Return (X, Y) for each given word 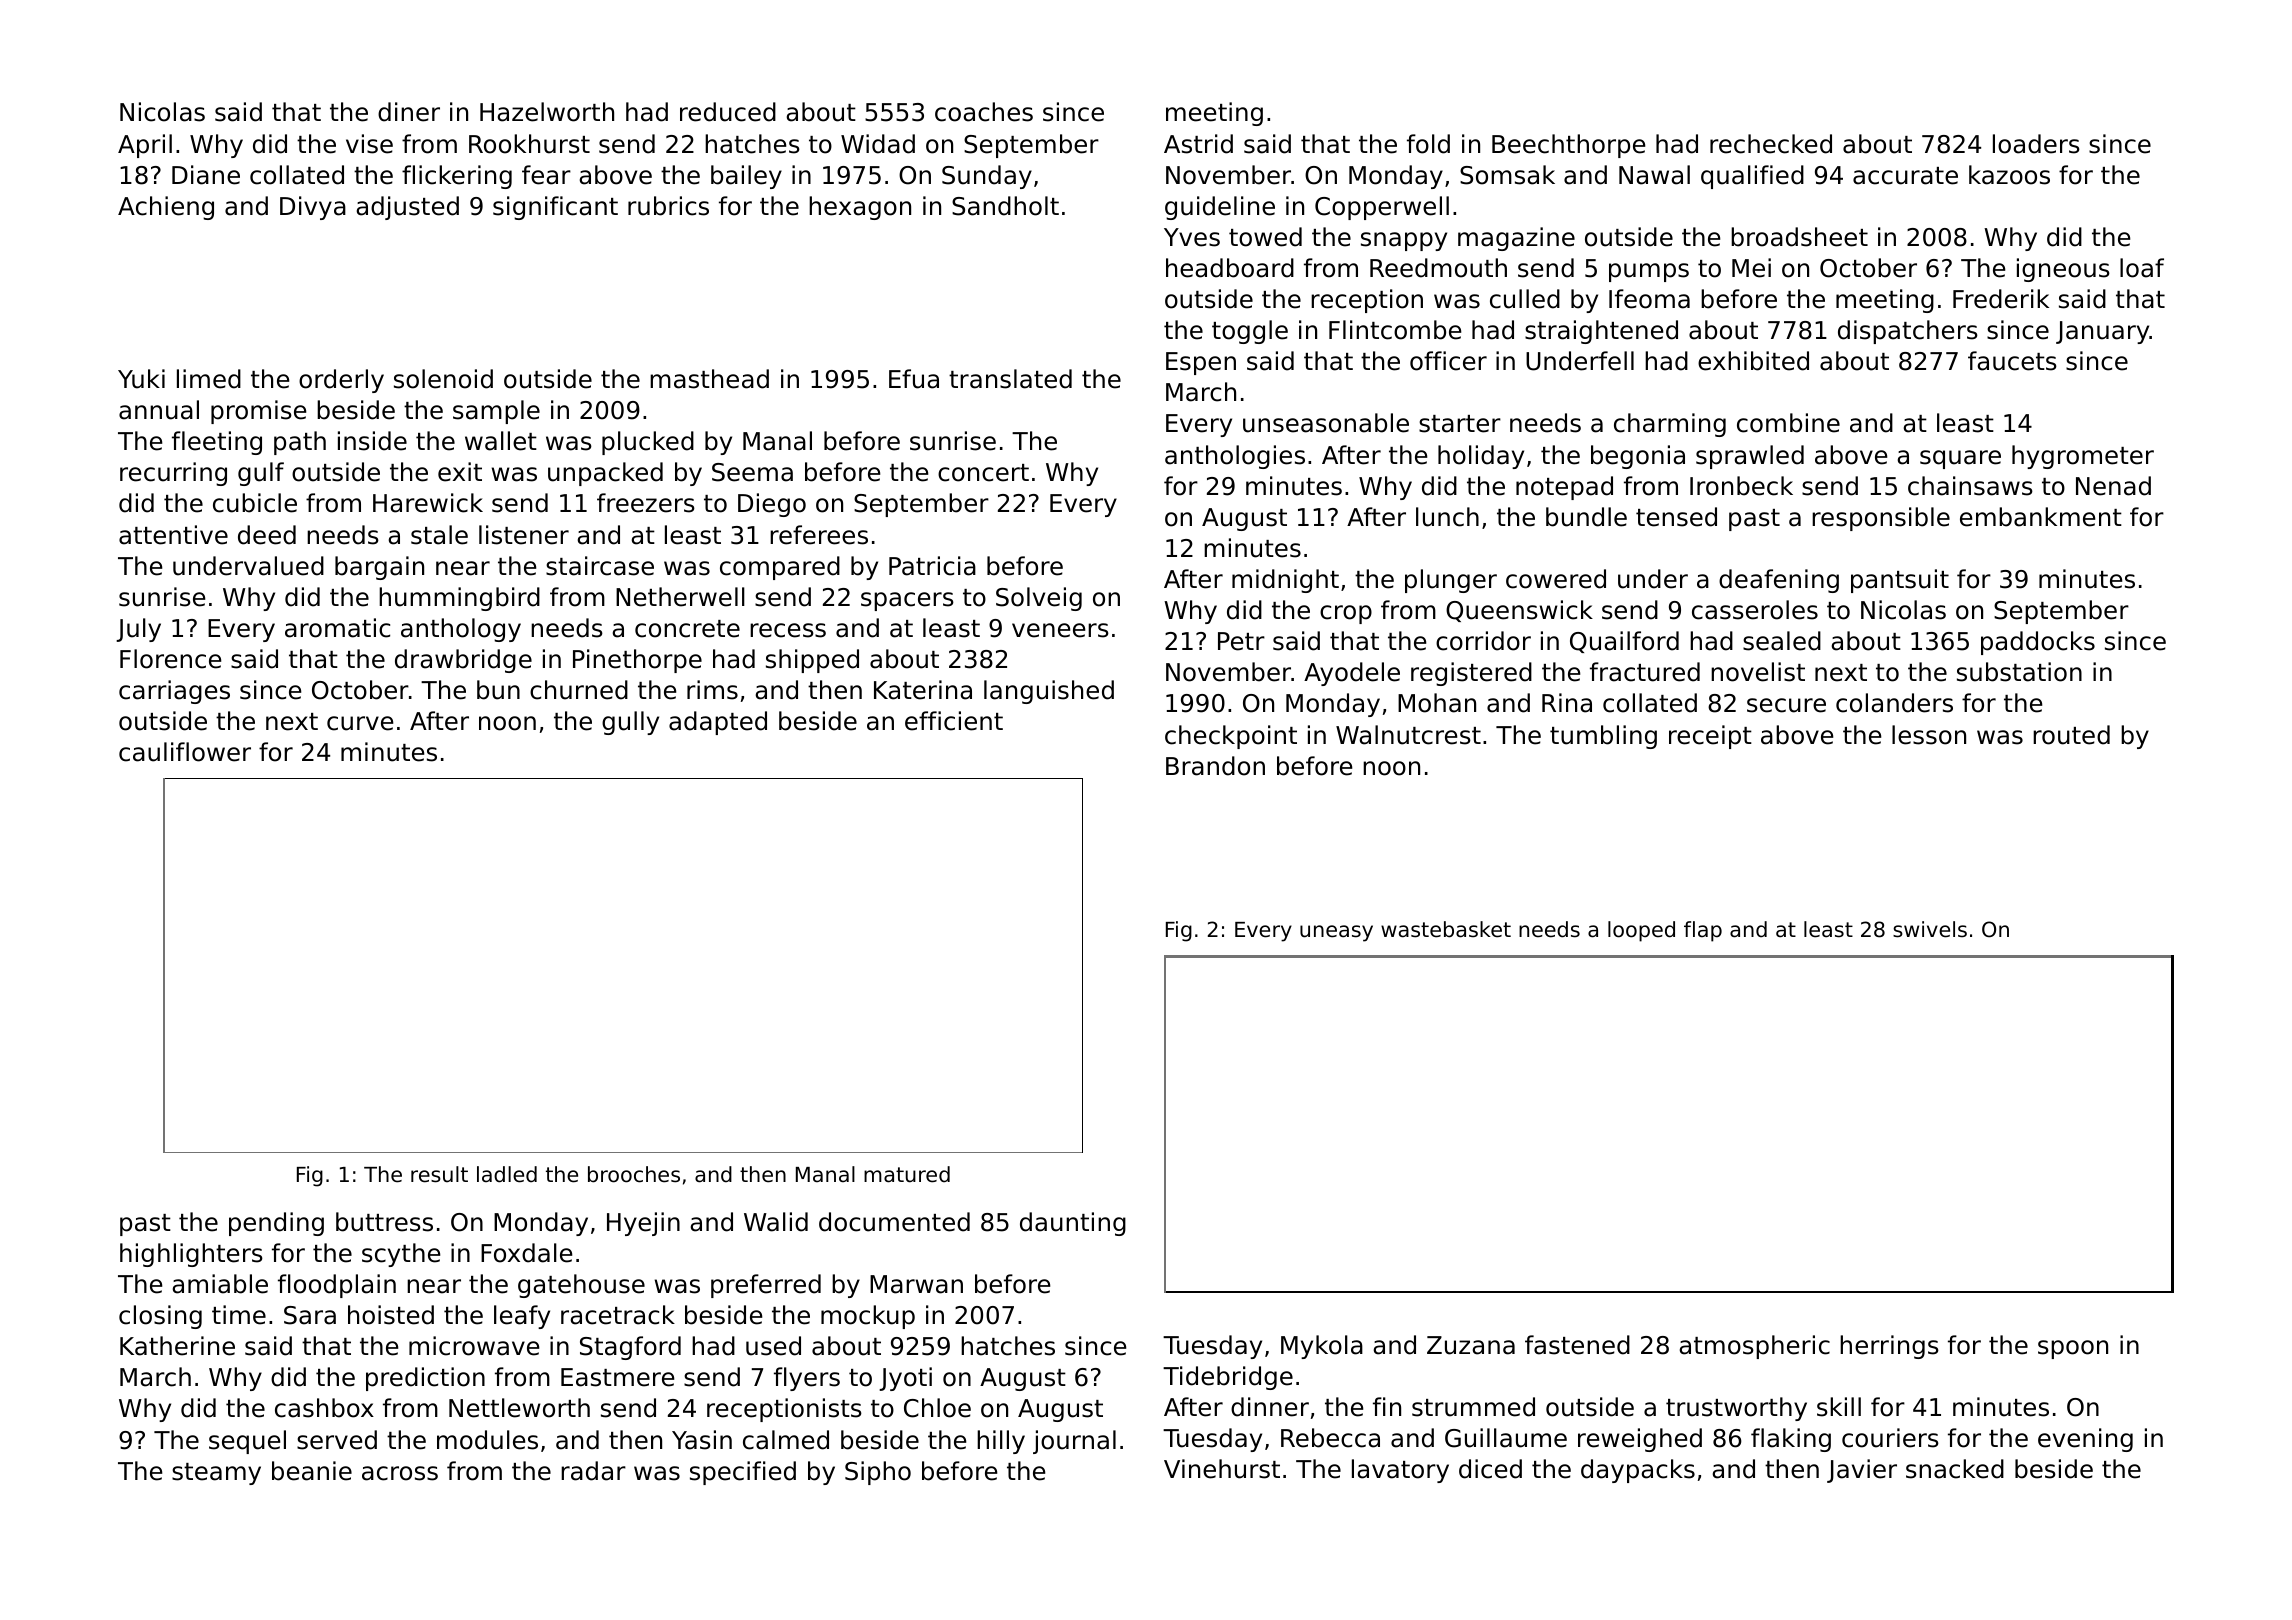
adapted (718, 723)
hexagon (860, 208)
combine (1788, 423)
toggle (1250, 332)
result (439, 1174)
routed (2071, 735)
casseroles (1755, 610)
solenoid (443, 379)
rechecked (1771, 144)
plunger (1451, 581)
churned (579, 690)
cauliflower (185, 752)
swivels (1930, 929)
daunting (1073, 1224)
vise (369, 144)
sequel (247, 1442)
